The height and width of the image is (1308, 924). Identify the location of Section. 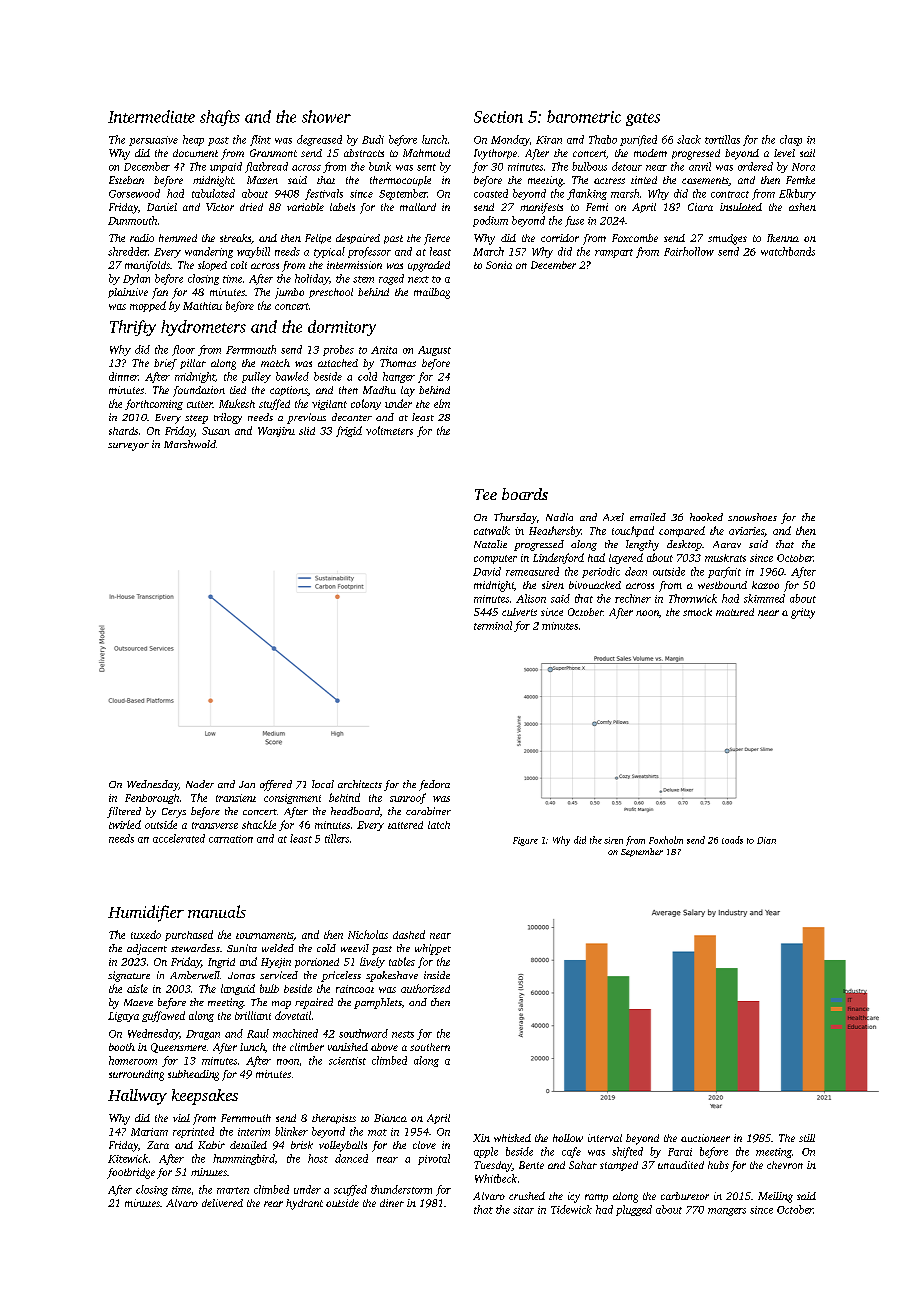
(498, 117).
